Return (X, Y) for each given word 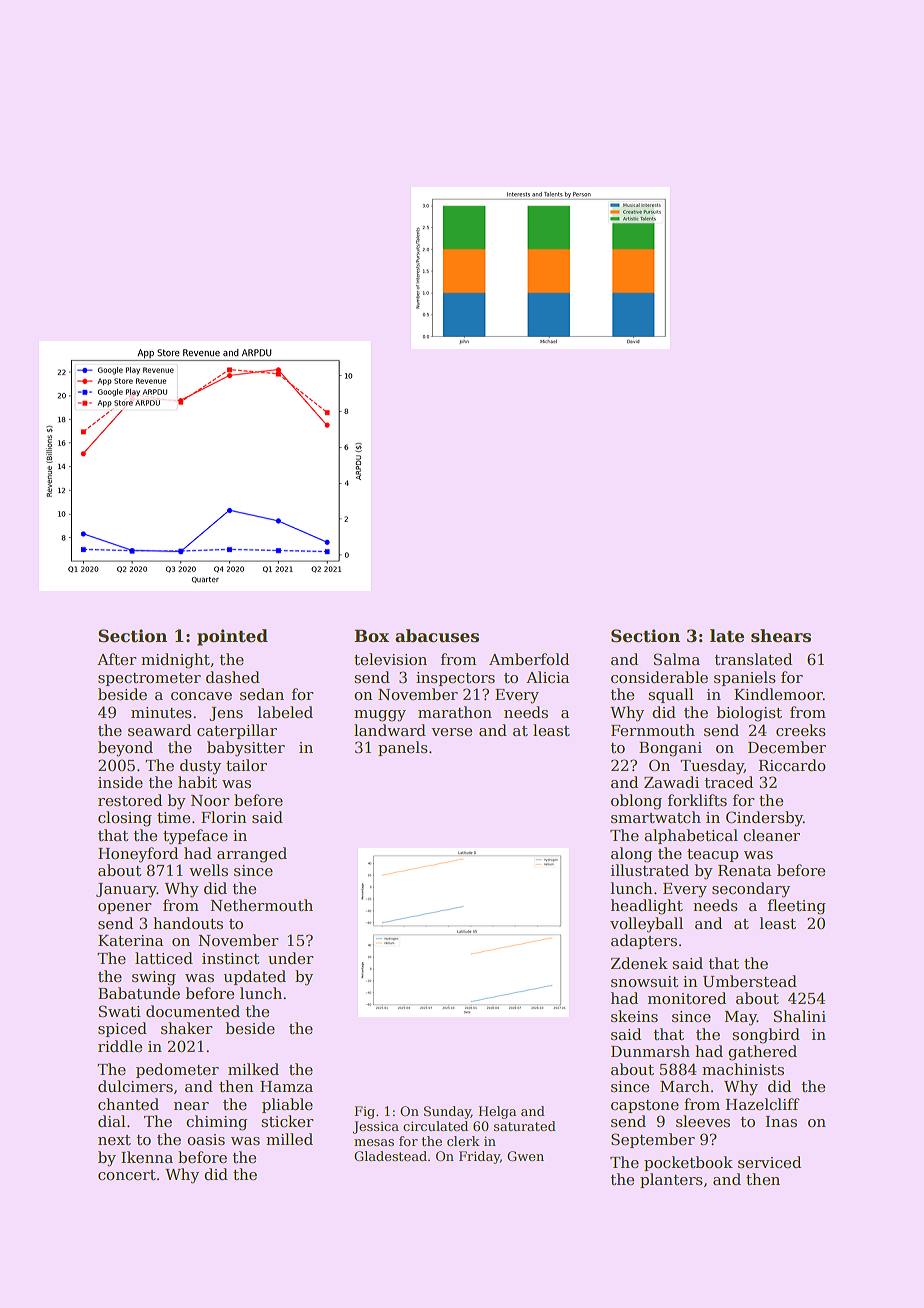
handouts (188, 923)
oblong (636, 802)
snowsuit (644, 981)
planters (671, 1180)
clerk (463, 1141)
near (191, 1106)
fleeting (797, 907)
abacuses (437, 636)
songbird (766, 1036)
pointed (232, 637)
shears (781, 636)
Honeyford (138, 855)
